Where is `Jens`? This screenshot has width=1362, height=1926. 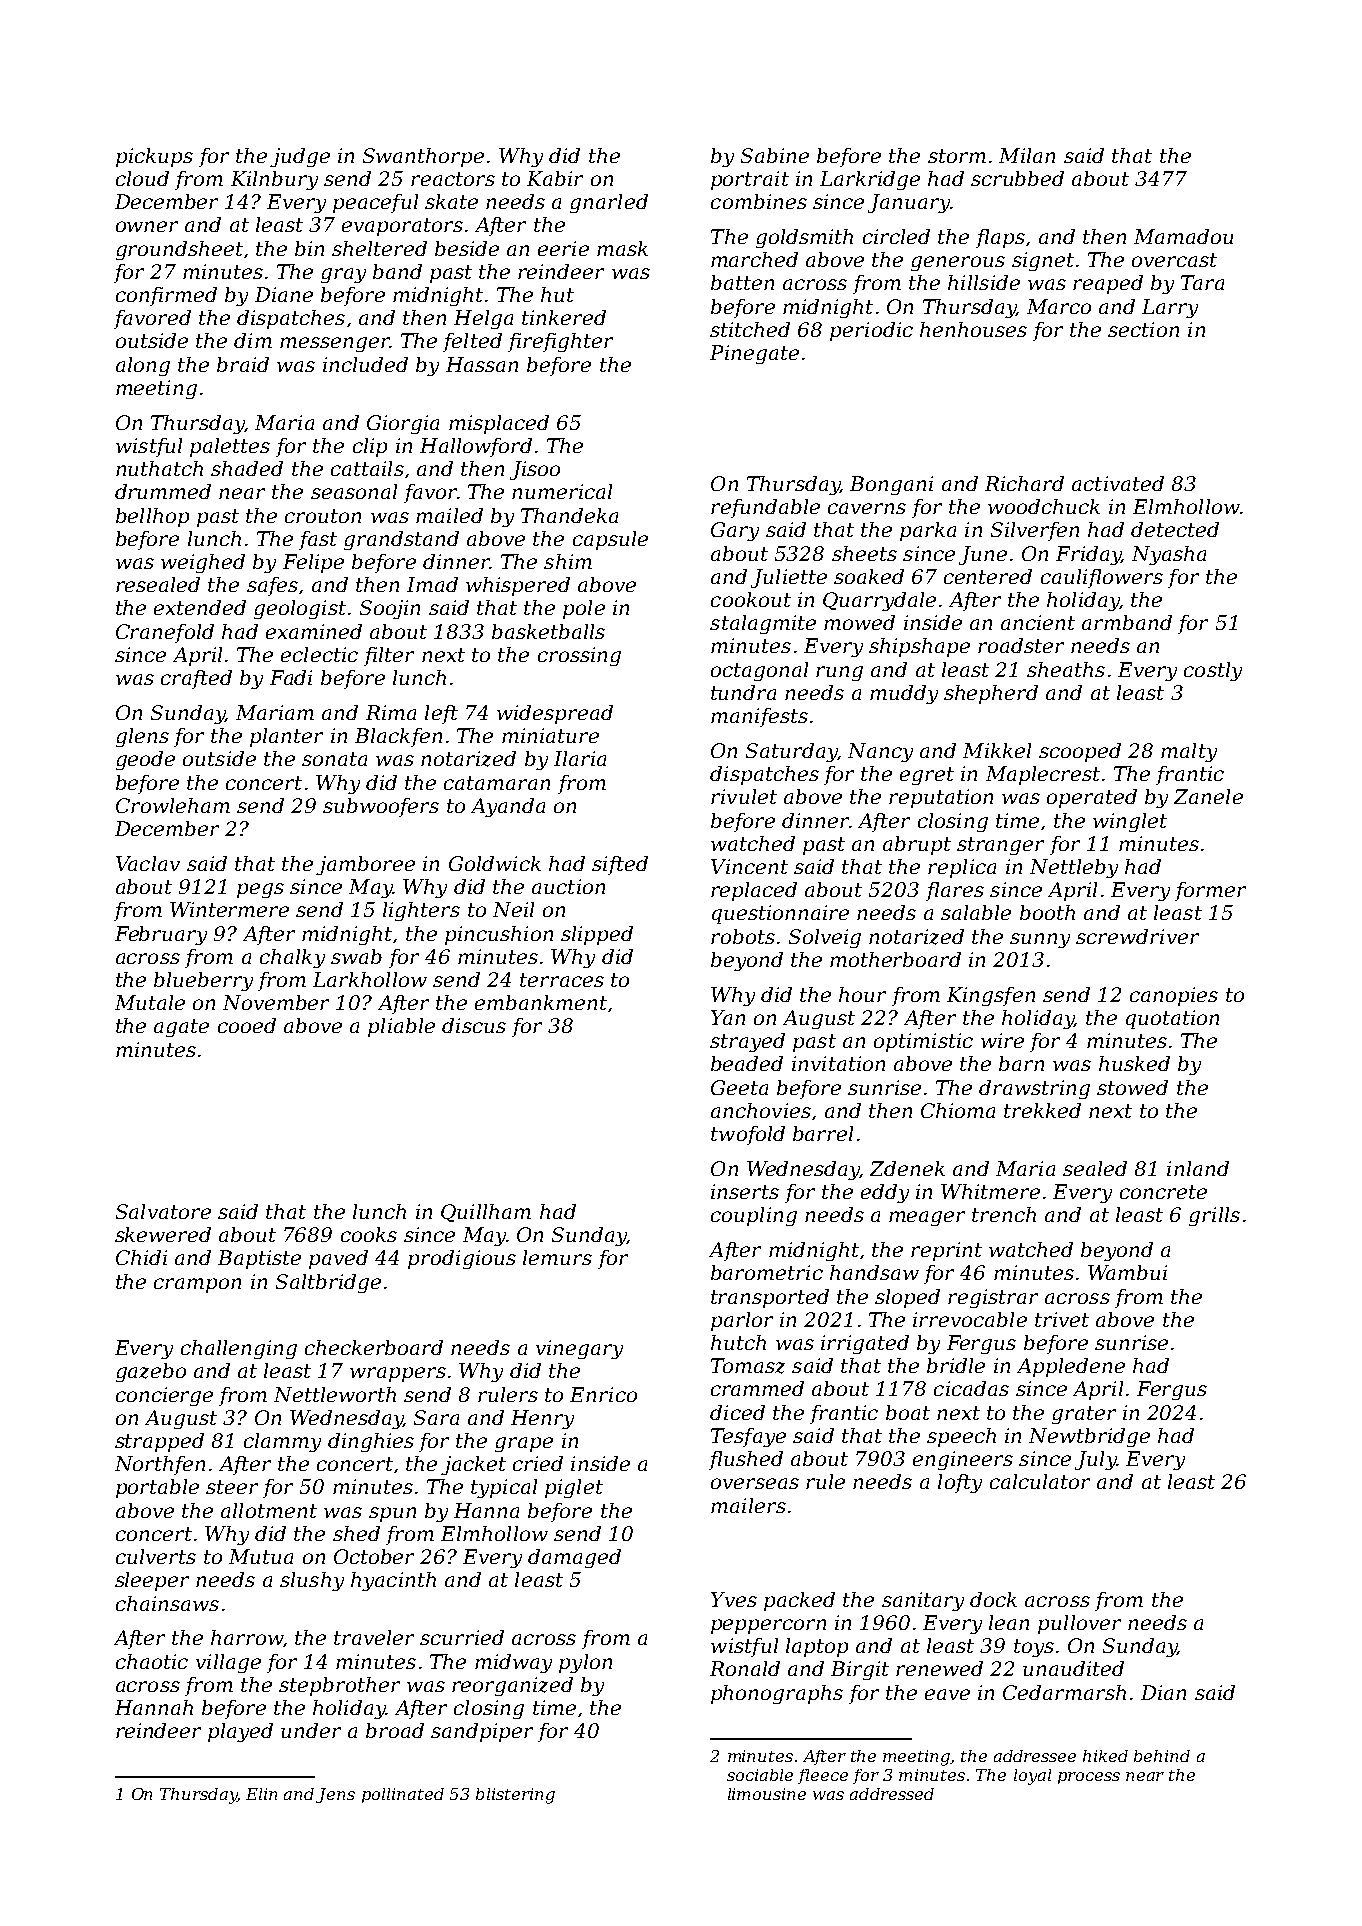
Jens is located at coordinates (335, 1795).
